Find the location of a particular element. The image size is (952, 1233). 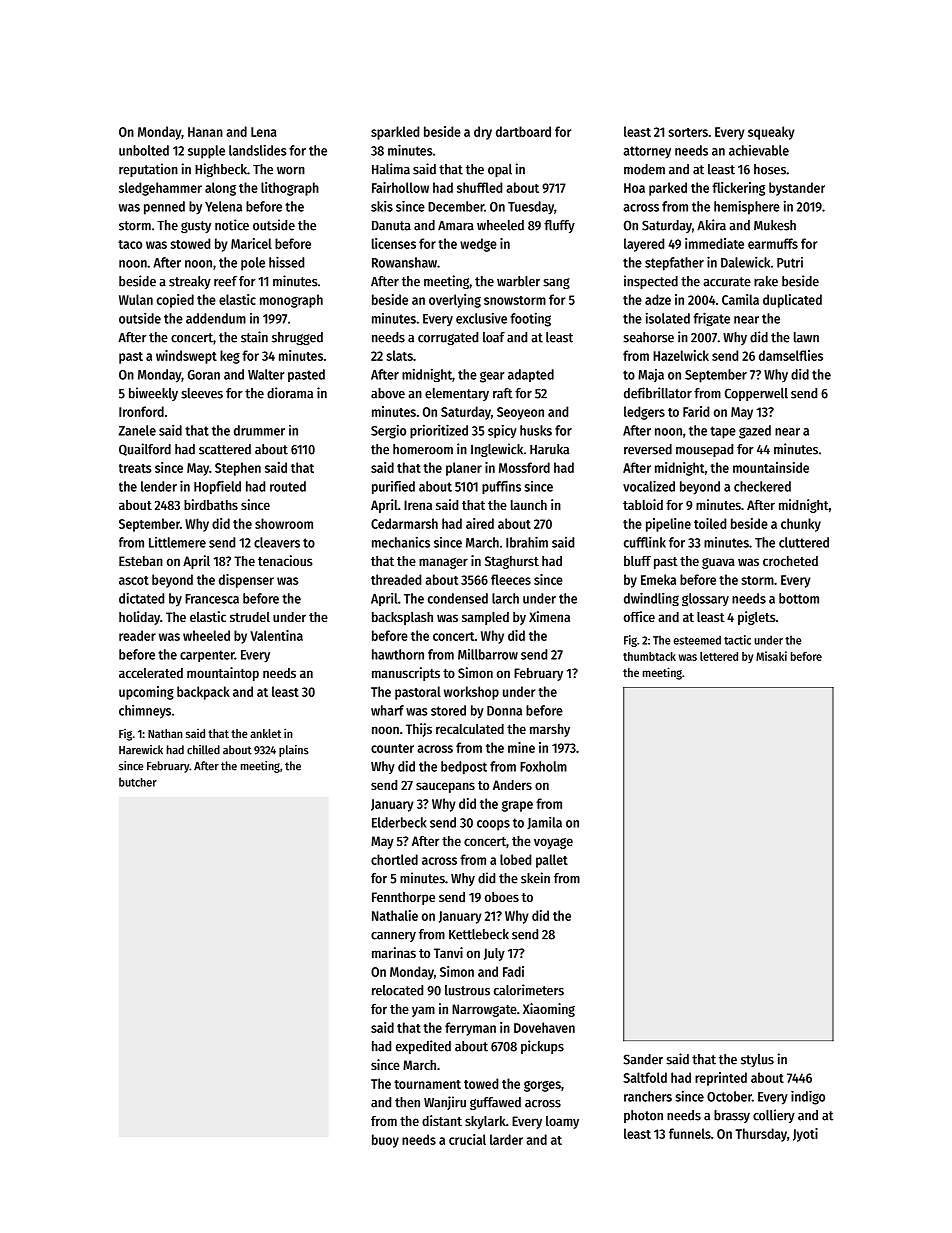

Hanan is located at coordinates (205, 132).
